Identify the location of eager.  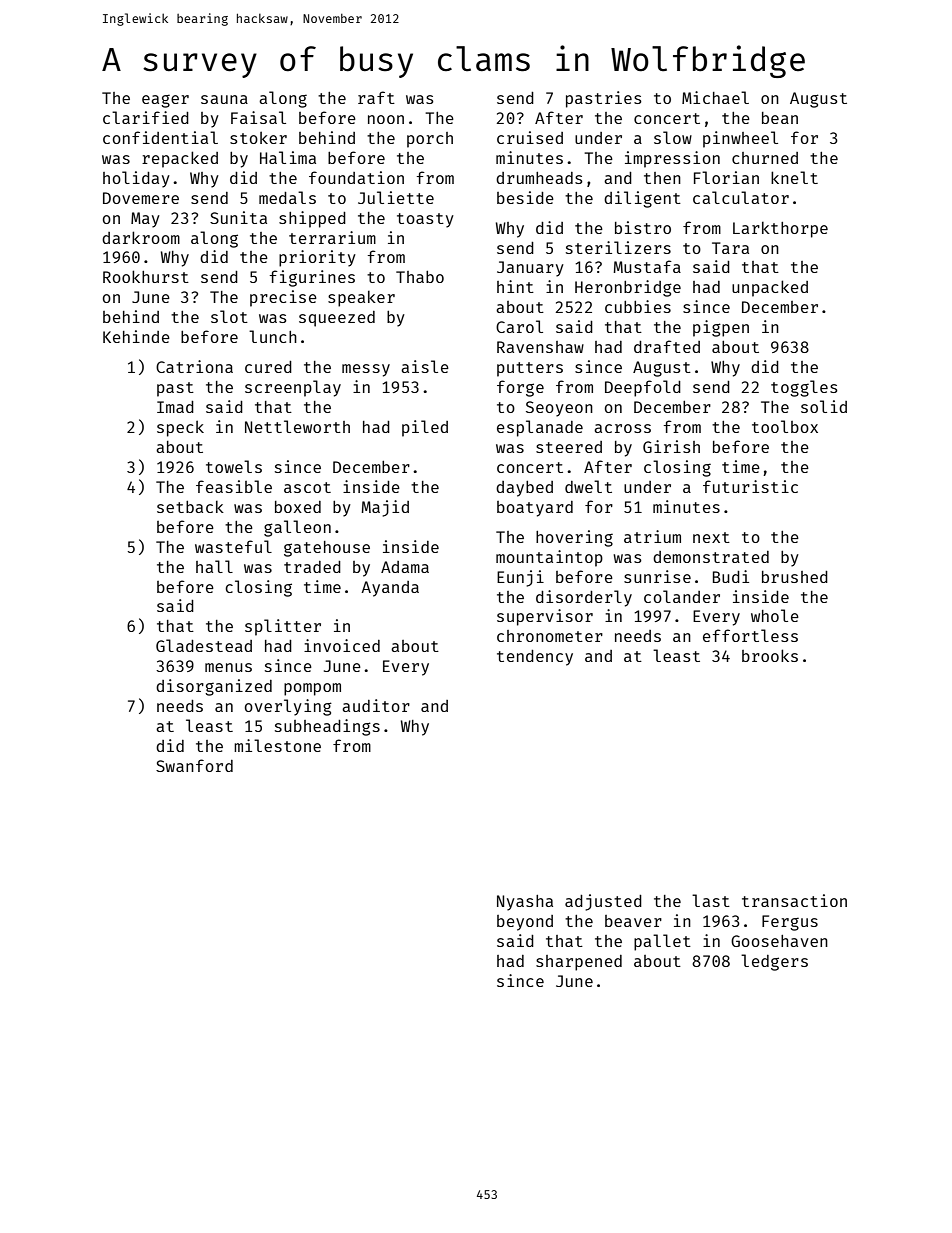
(165, 101).
